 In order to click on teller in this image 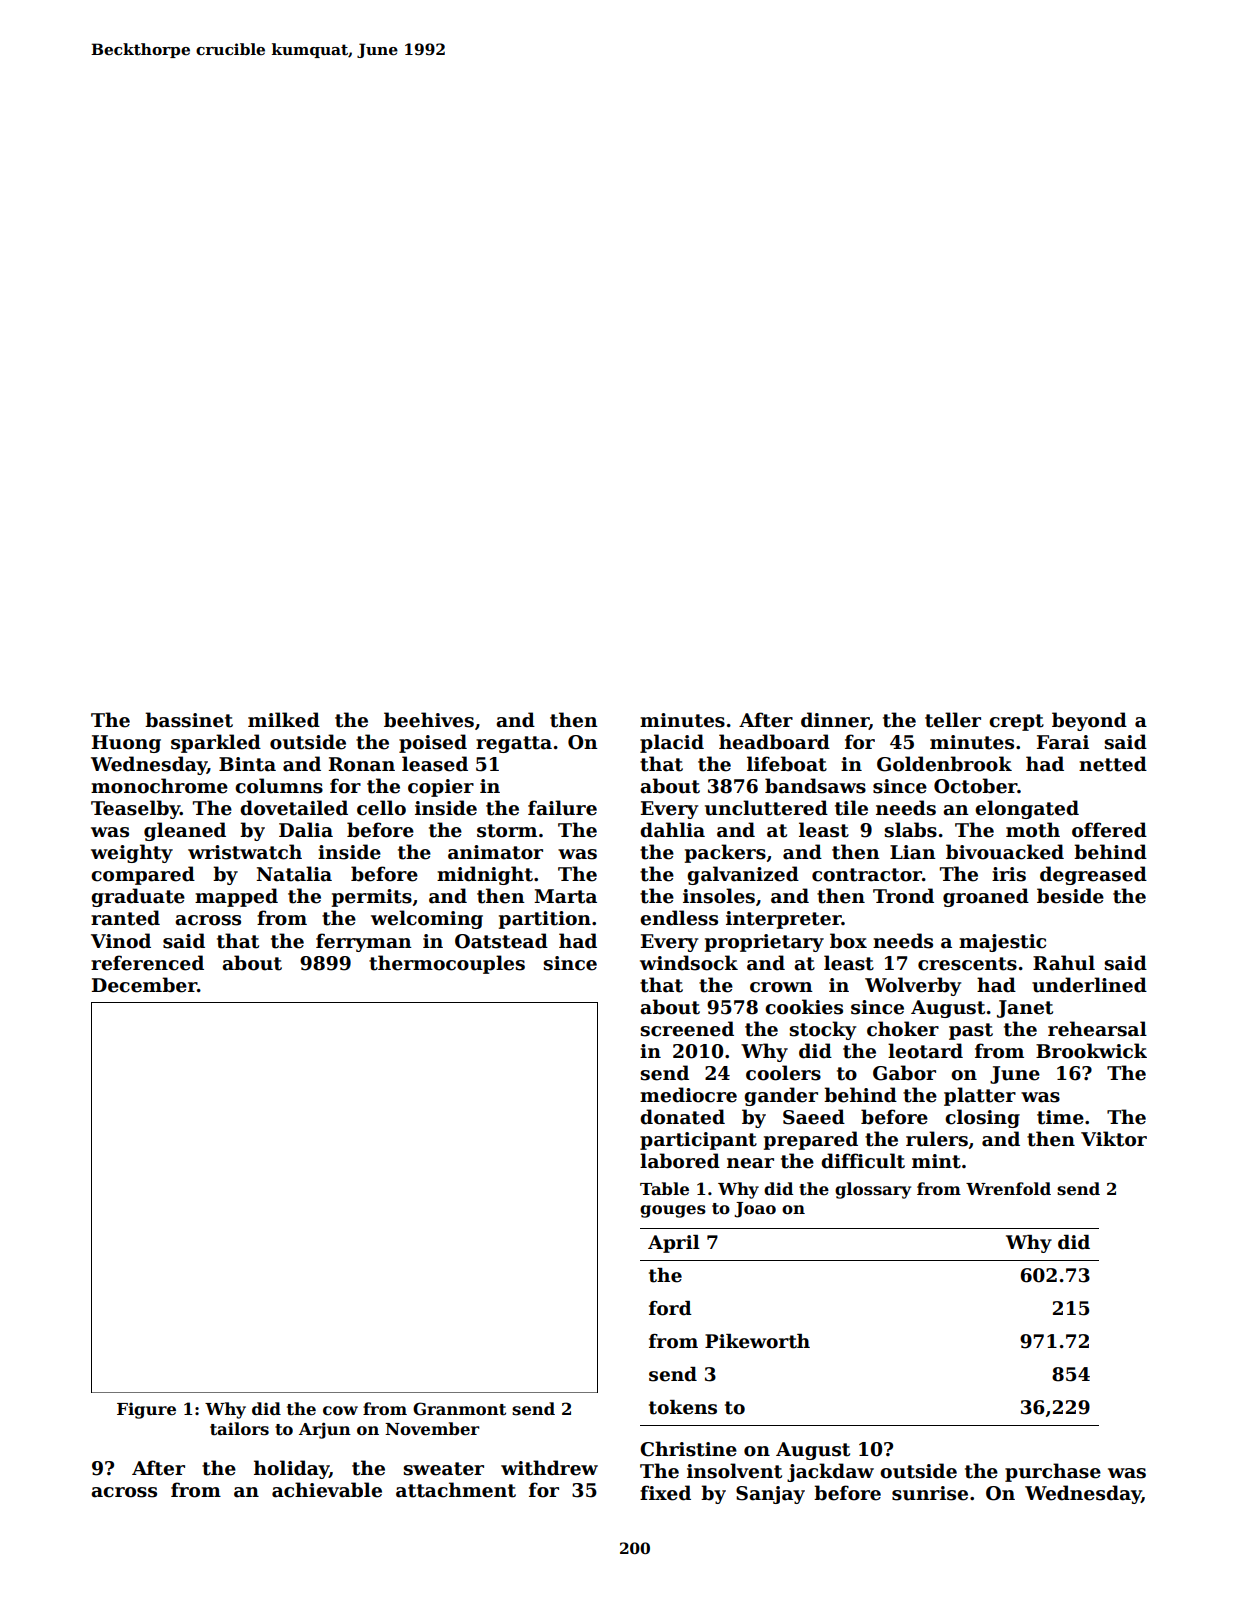, I will do `click(953, 720)`.
